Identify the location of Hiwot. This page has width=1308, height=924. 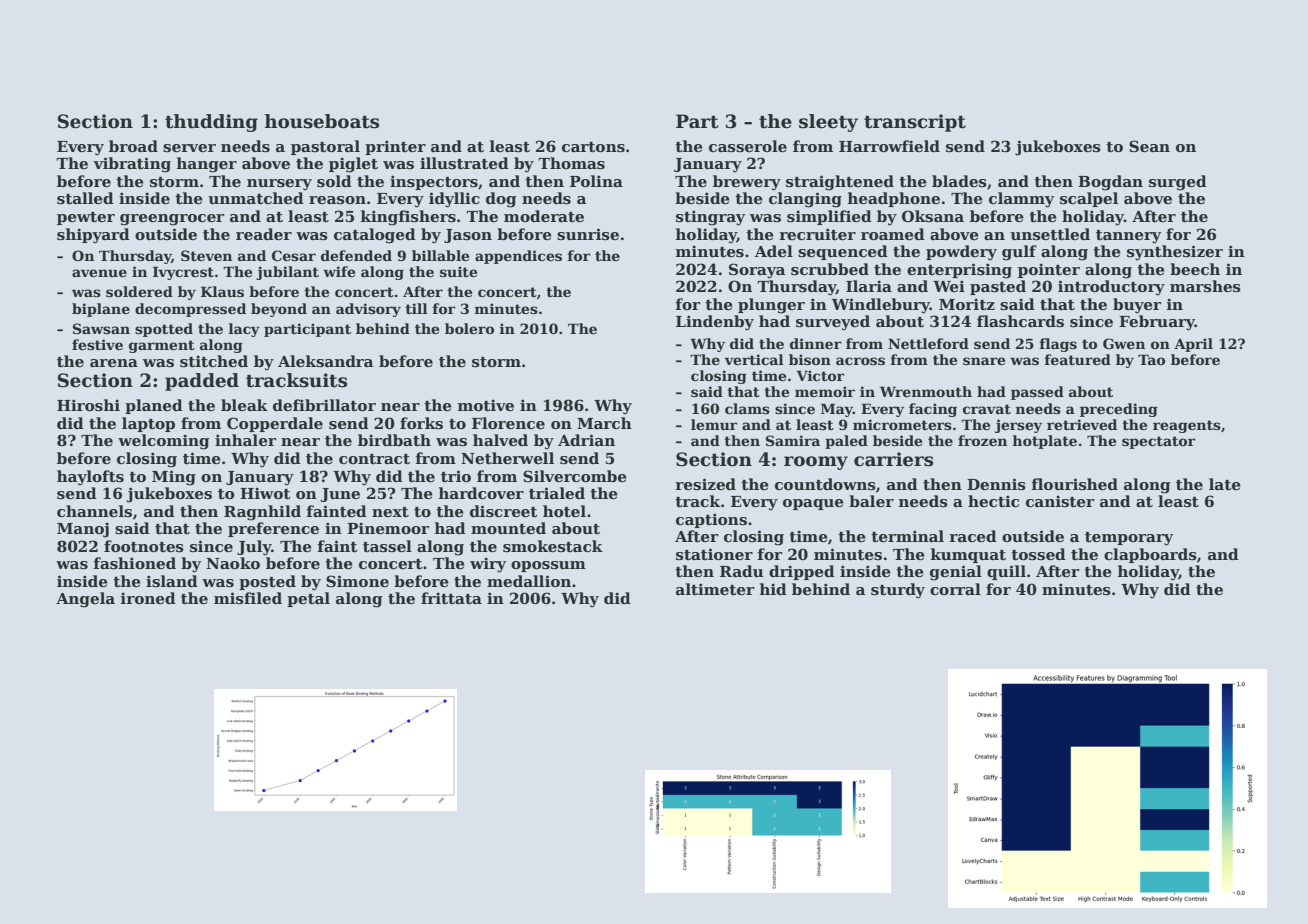
(265, 493).
